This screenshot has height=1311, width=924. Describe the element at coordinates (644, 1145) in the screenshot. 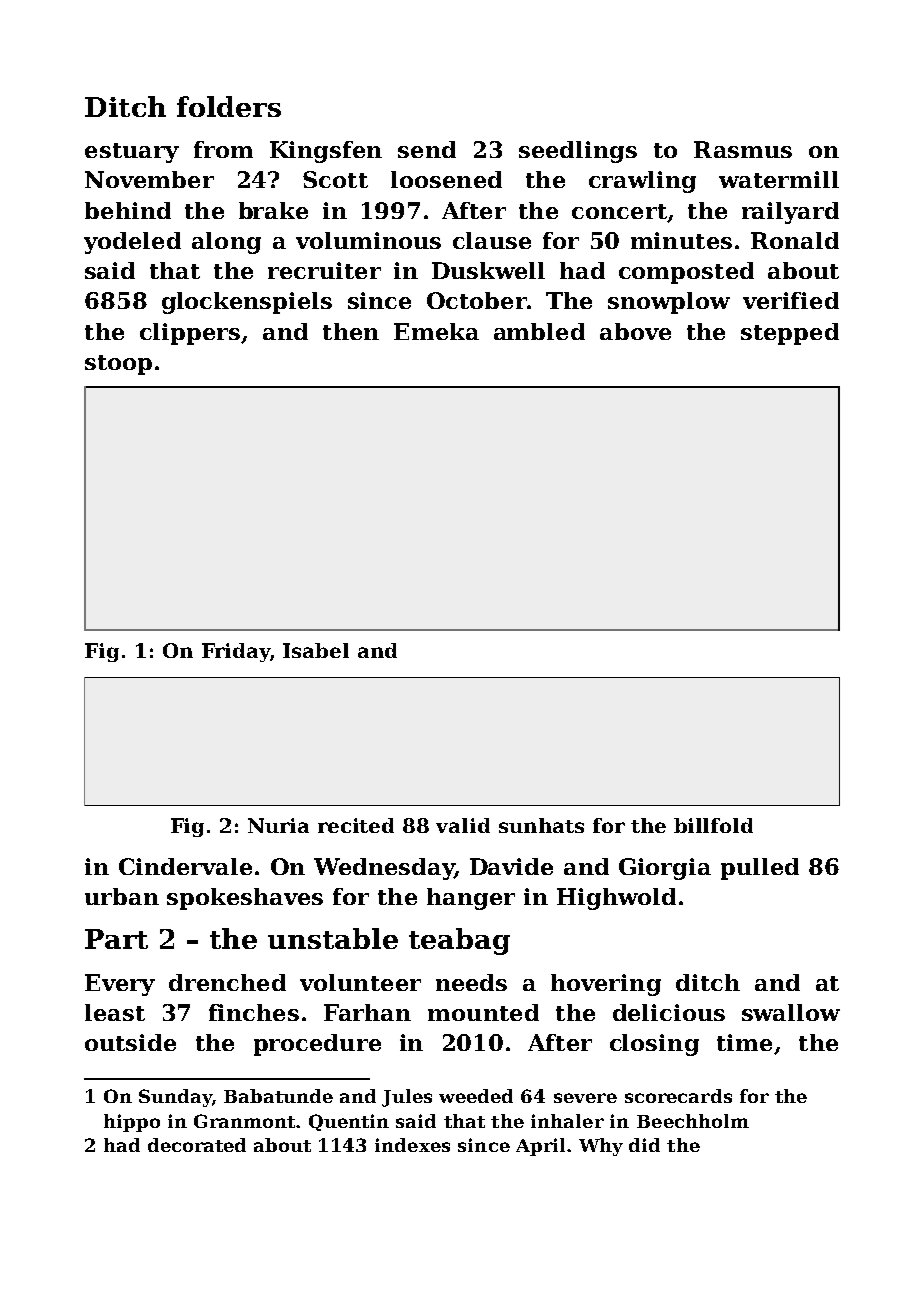

I see `did` at that location.
